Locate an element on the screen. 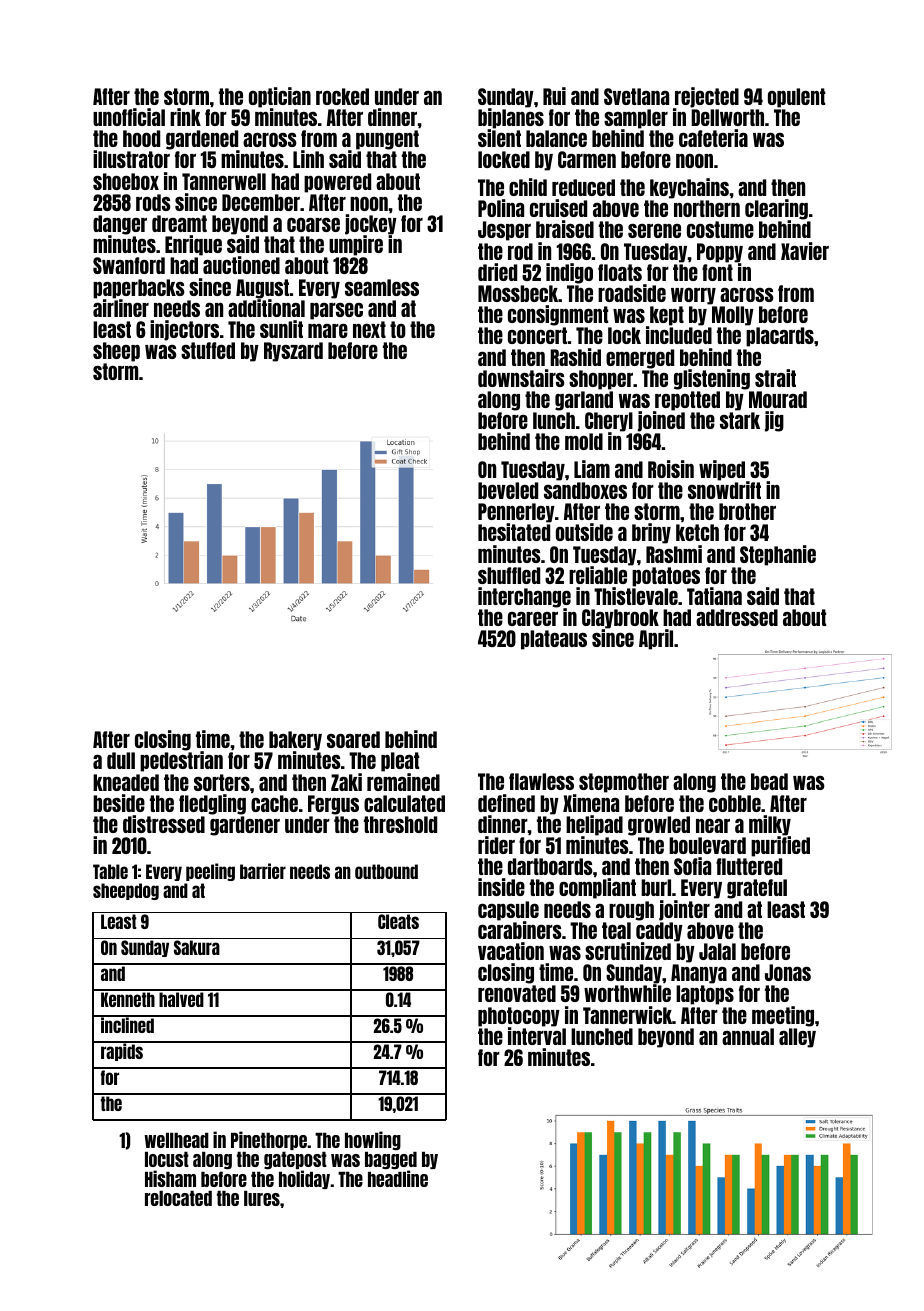 The image size is (924, 1311). sorters is located at coordinates (222, 782).
